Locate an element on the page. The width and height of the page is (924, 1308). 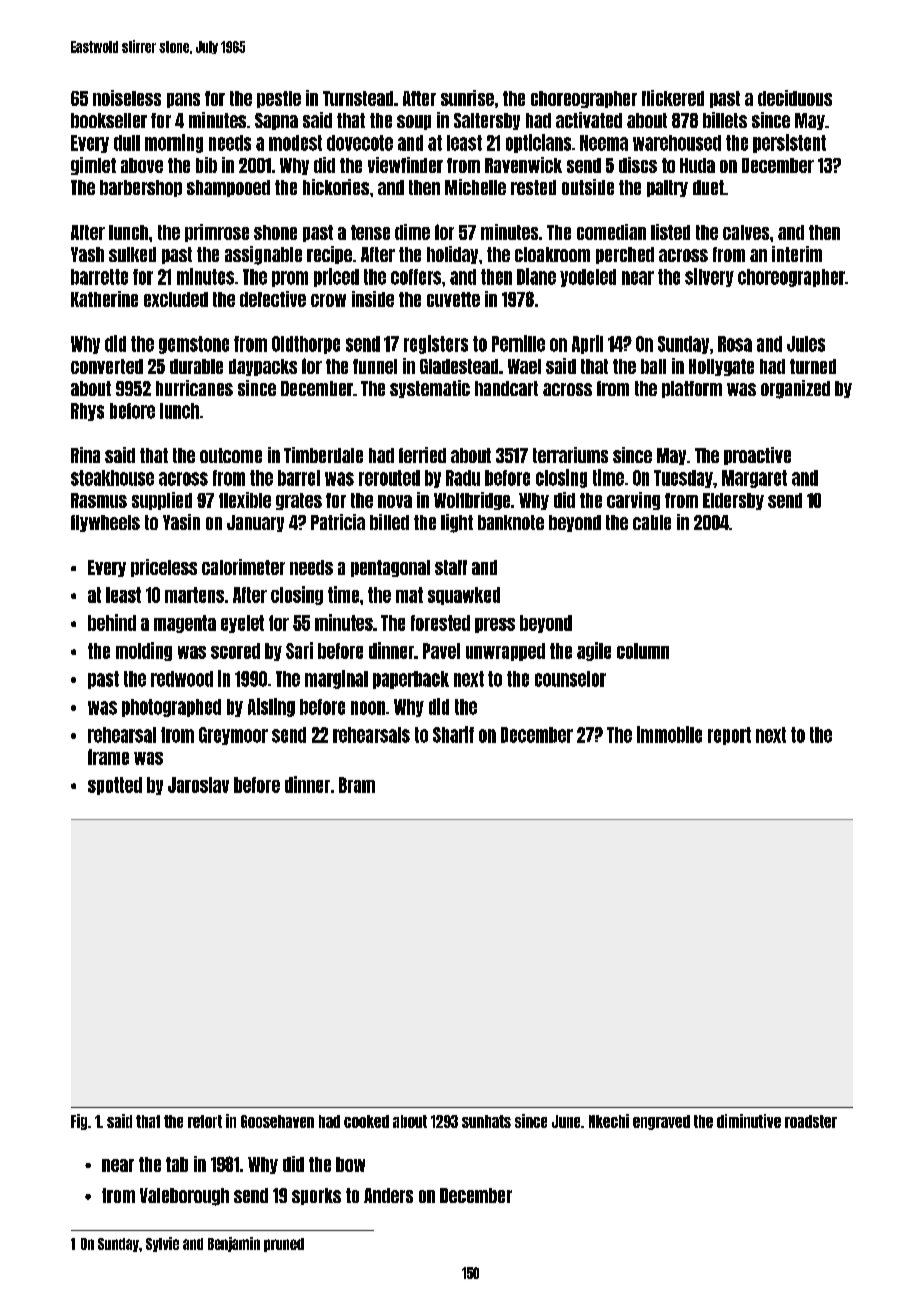
retort is located at coordinates (205, 1121).
